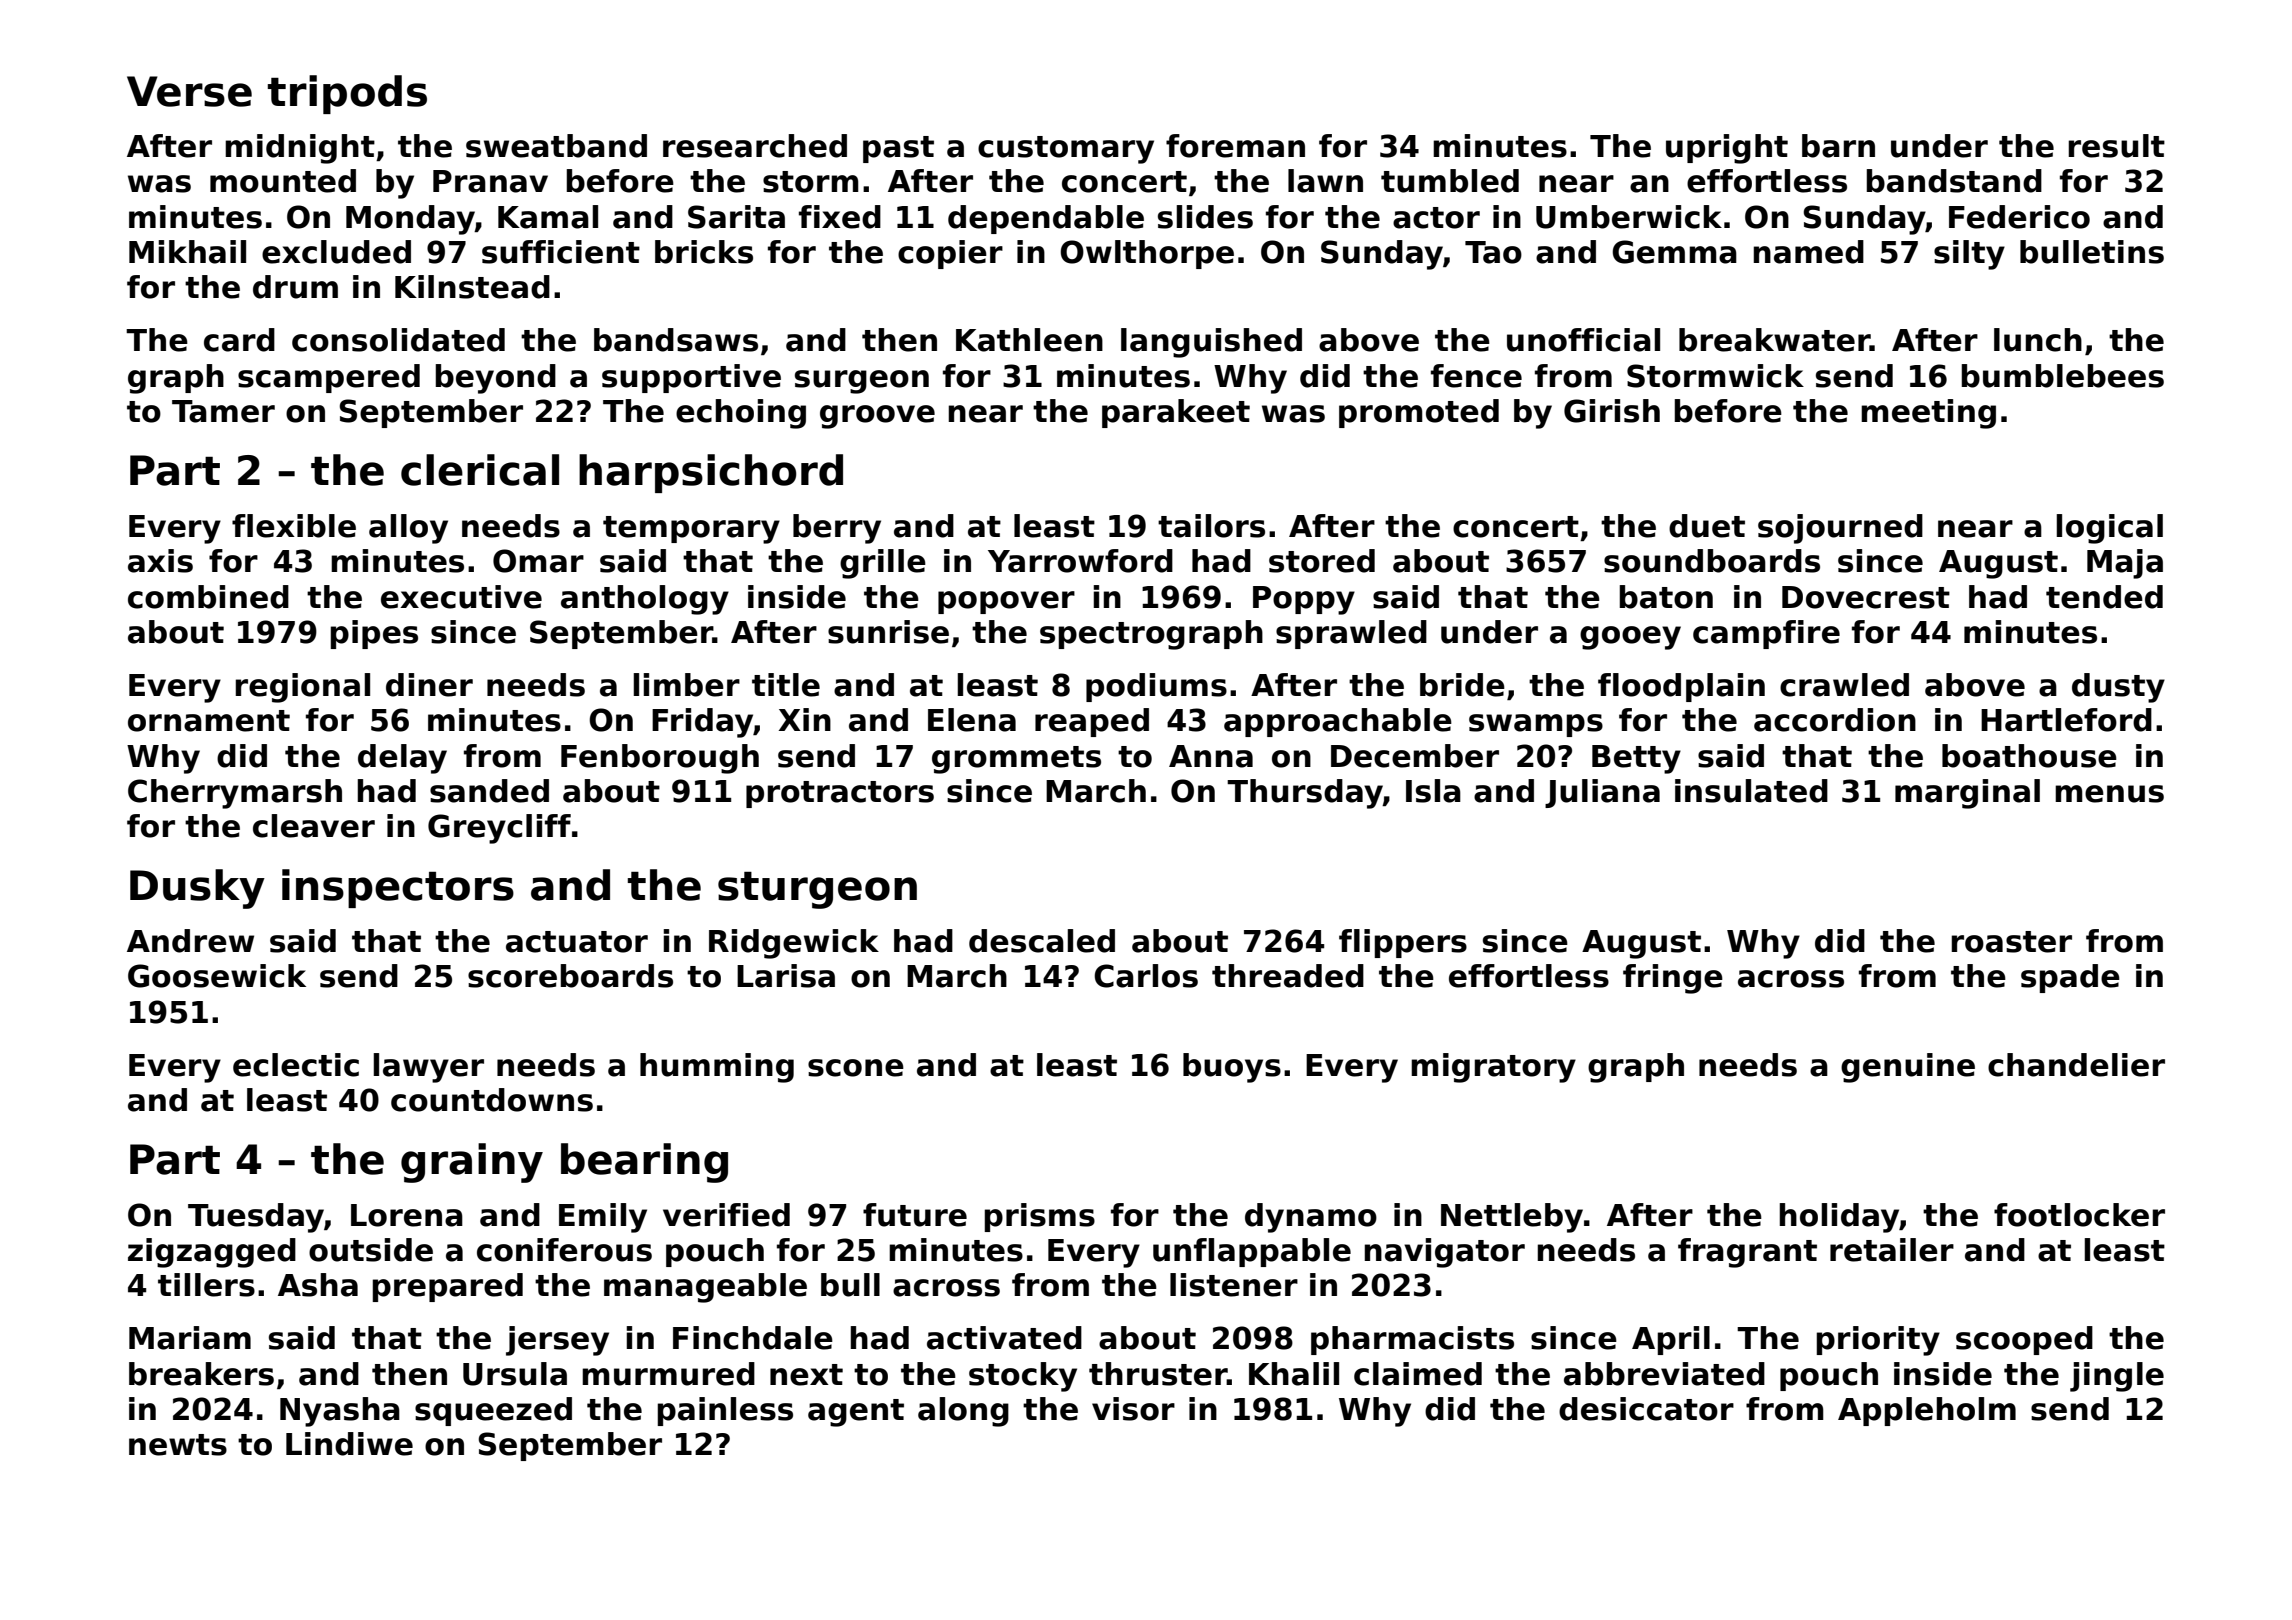 The height and width of the screenshot is (1620, 2292). I want to click on sufficient, so click(561, 252).
